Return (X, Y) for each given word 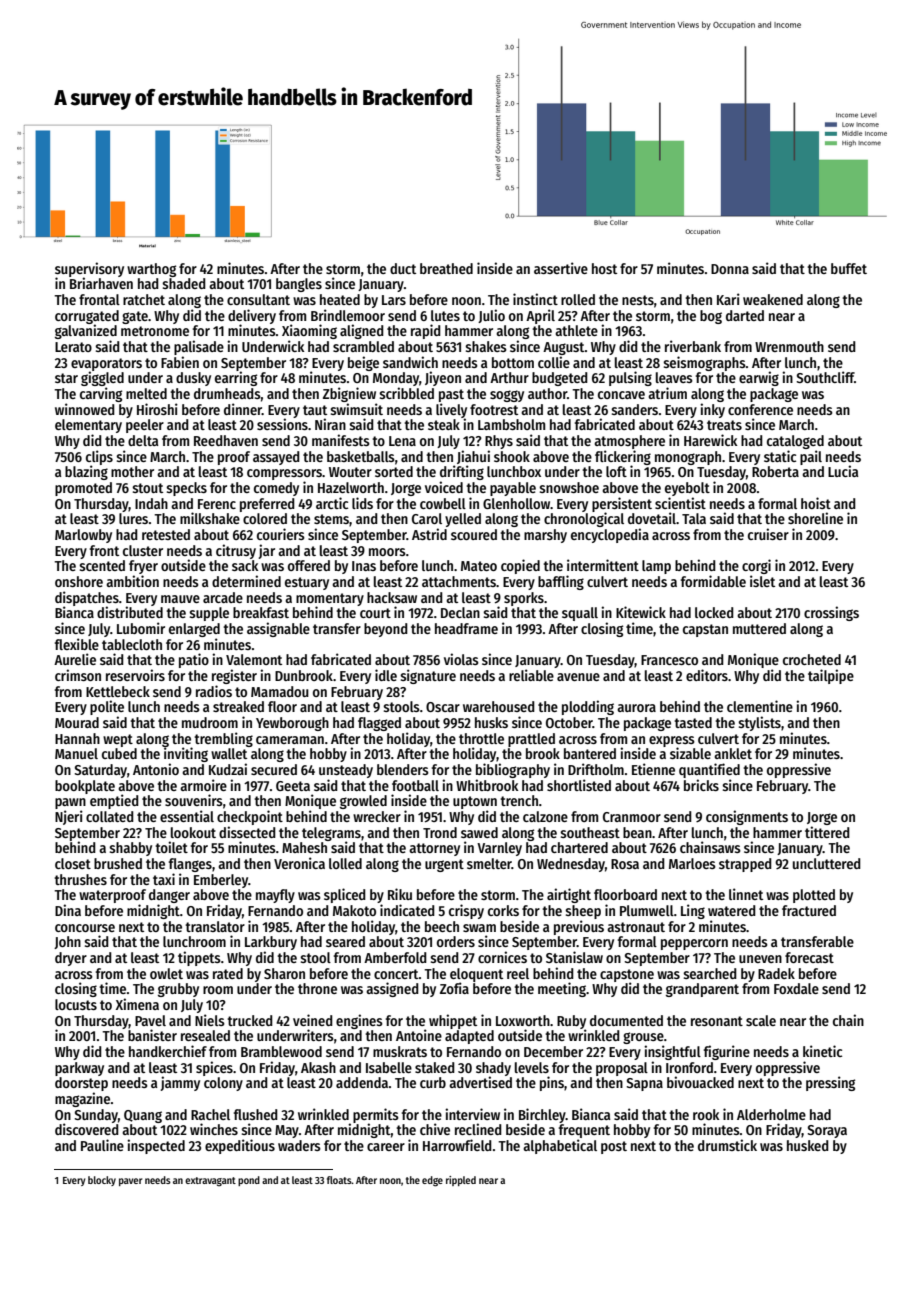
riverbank (693, 346)
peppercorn (694, 944)
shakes (486, 346)
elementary (88, 426)
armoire (203, 785)
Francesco (669, 660)
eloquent (476, 975)
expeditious (240, 1146)
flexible (77, 644)
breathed (446, 268)
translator (215, 926)
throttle (481, 738)
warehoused (499, 706)
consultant (258, 299)
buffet (849, 268)
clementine (760, 706)
